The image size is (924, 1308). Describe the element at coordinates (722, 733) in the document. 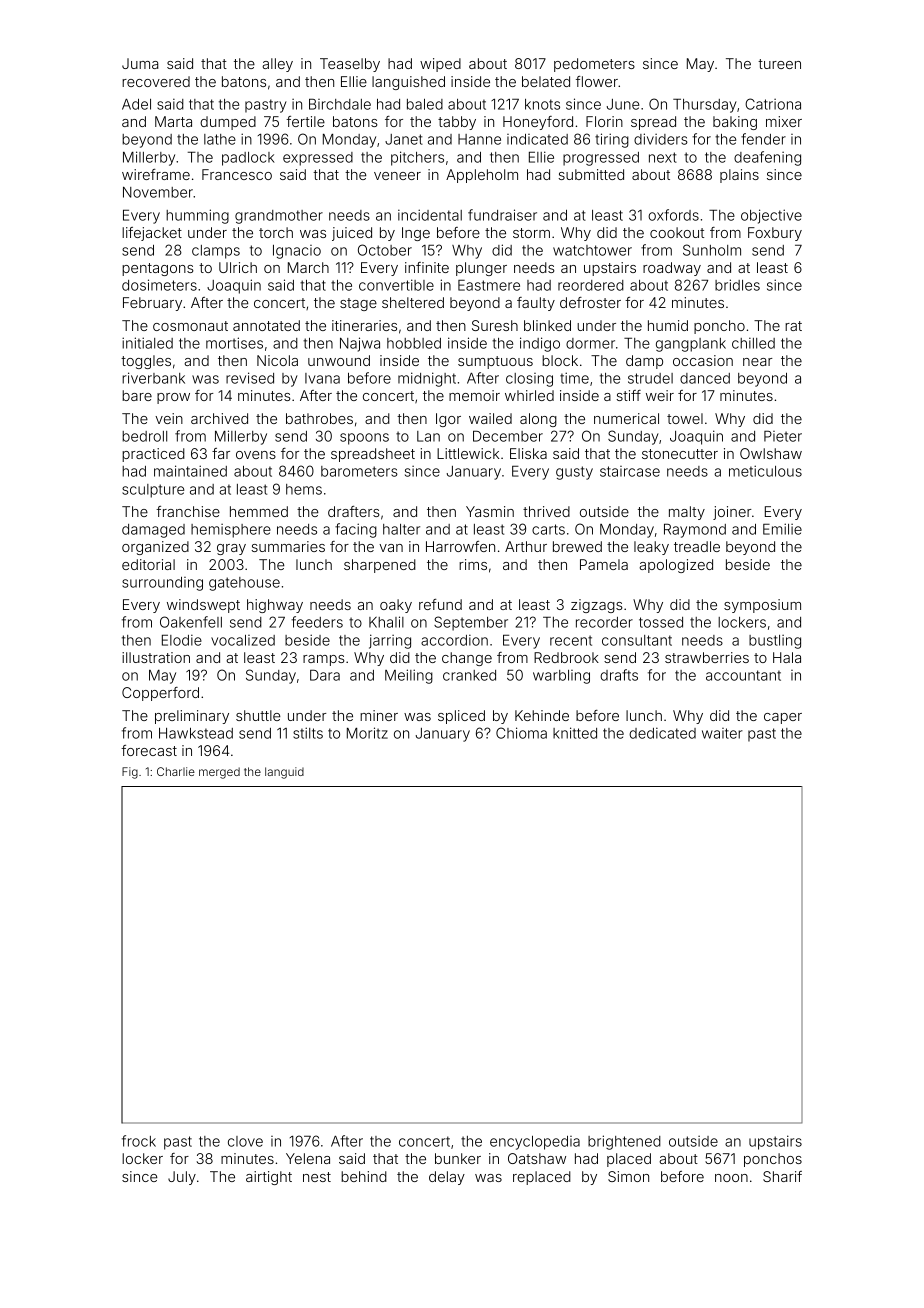

I see `waiter` at that location.
